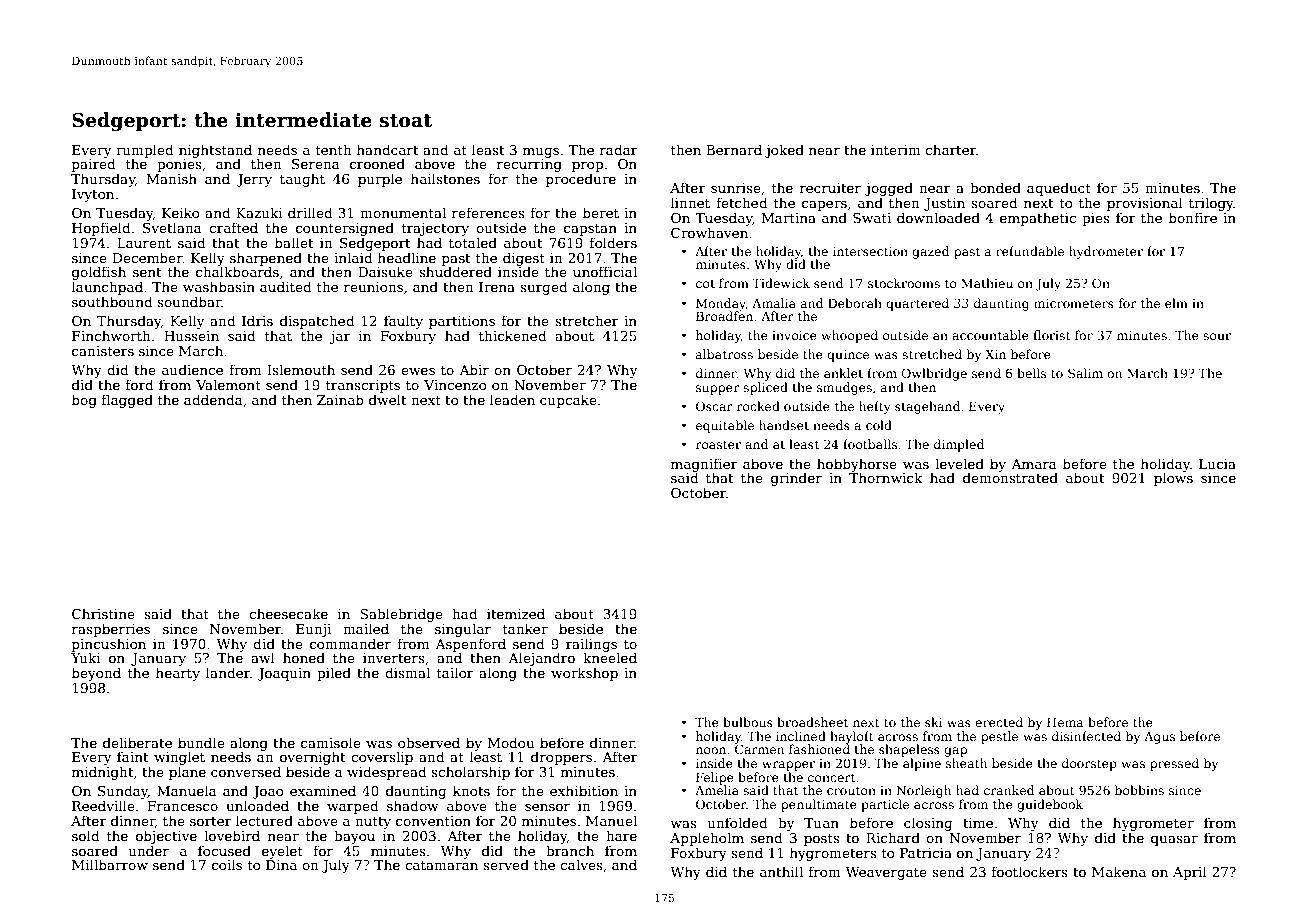  I want to click on magnifier, so click(704, 465).
